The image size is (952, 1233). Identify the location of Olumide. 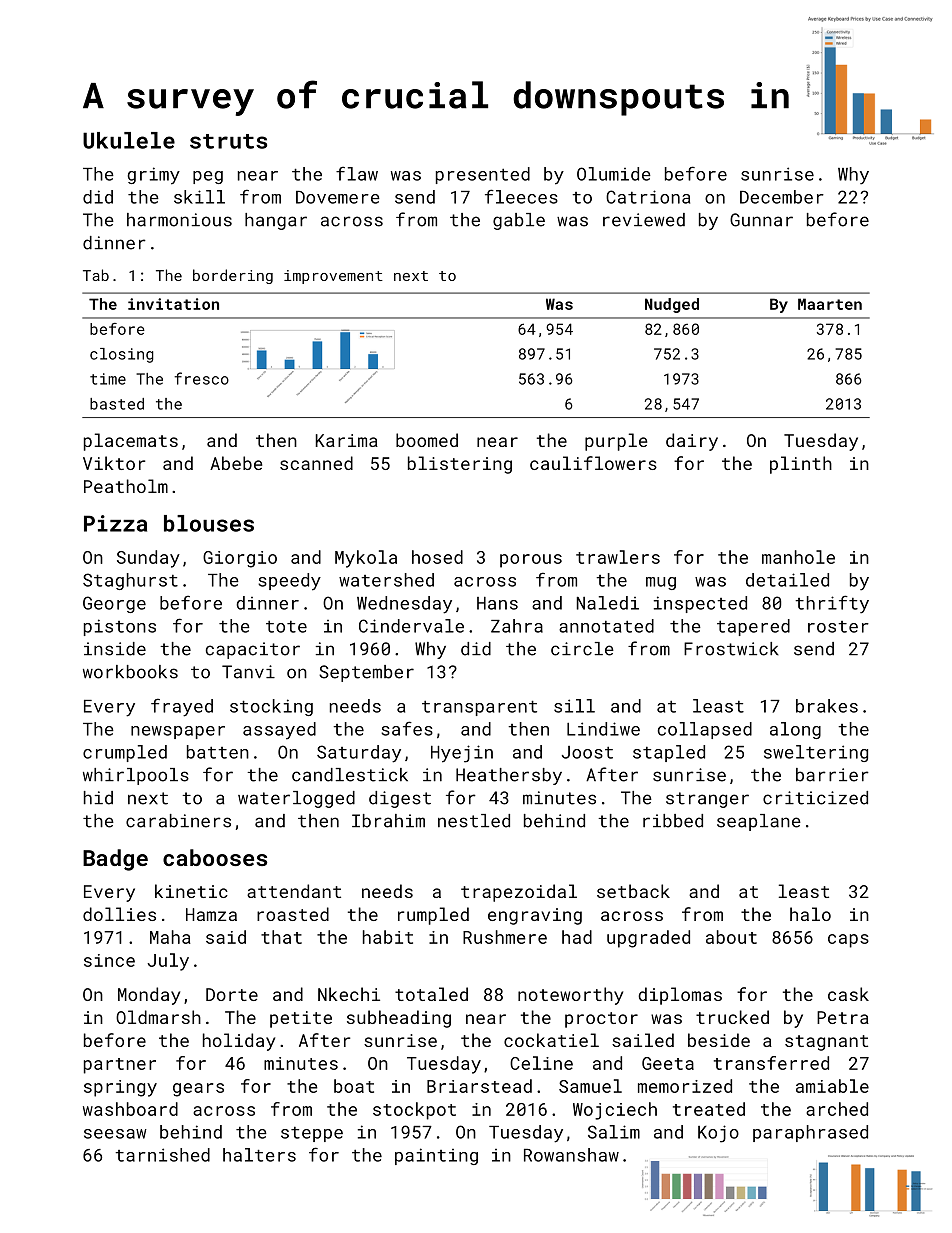
(614, 174).
